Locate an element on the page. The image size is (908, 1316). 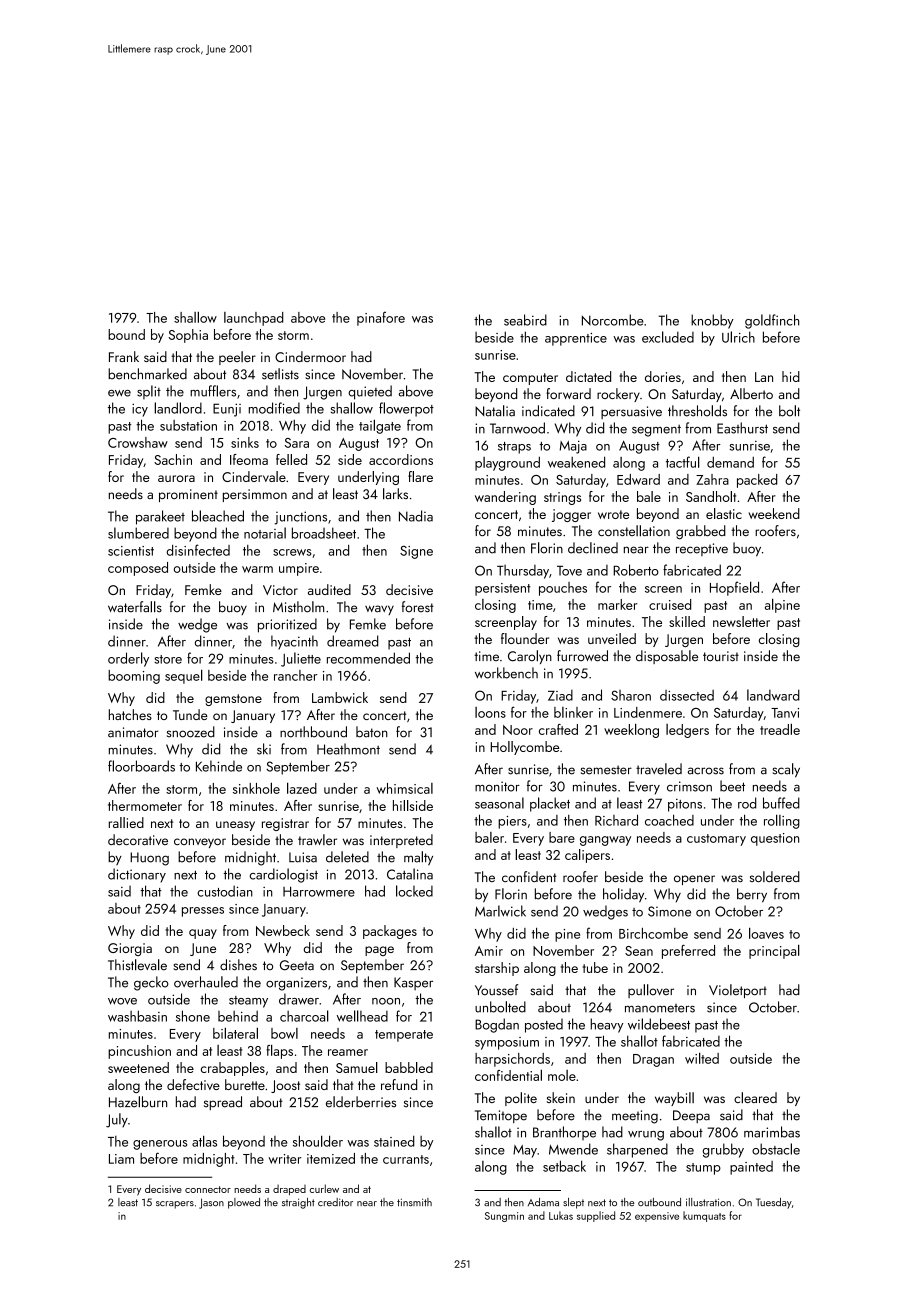
overhauled is located at coordinates (206, 982).
